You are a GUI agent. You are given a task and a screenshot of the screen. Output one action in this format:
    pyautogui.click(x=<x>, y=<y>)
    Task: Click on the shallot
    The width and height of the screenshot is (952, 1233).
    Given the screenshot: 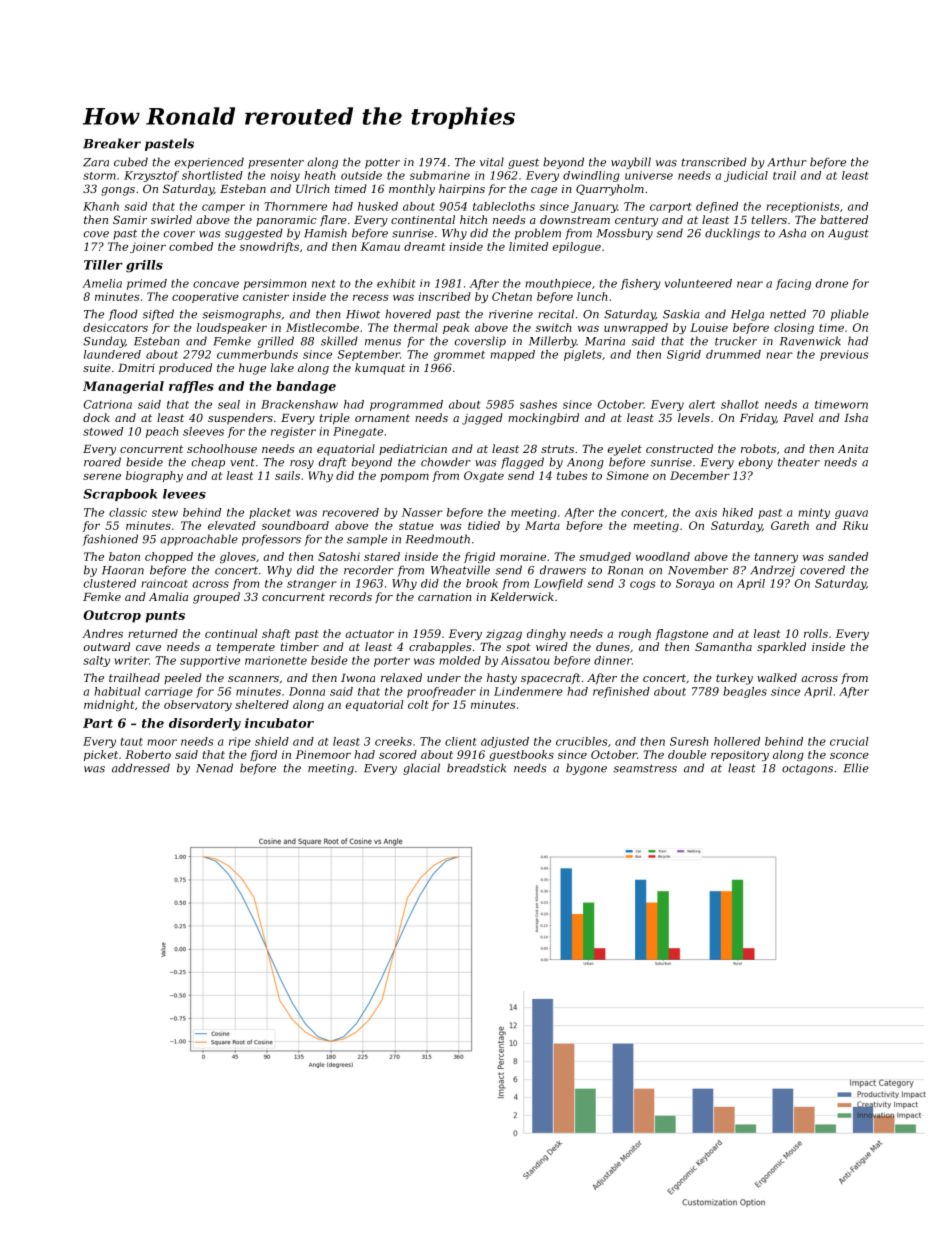 What is the action you would take?
    pyautogui.click(x=740, y=404)
